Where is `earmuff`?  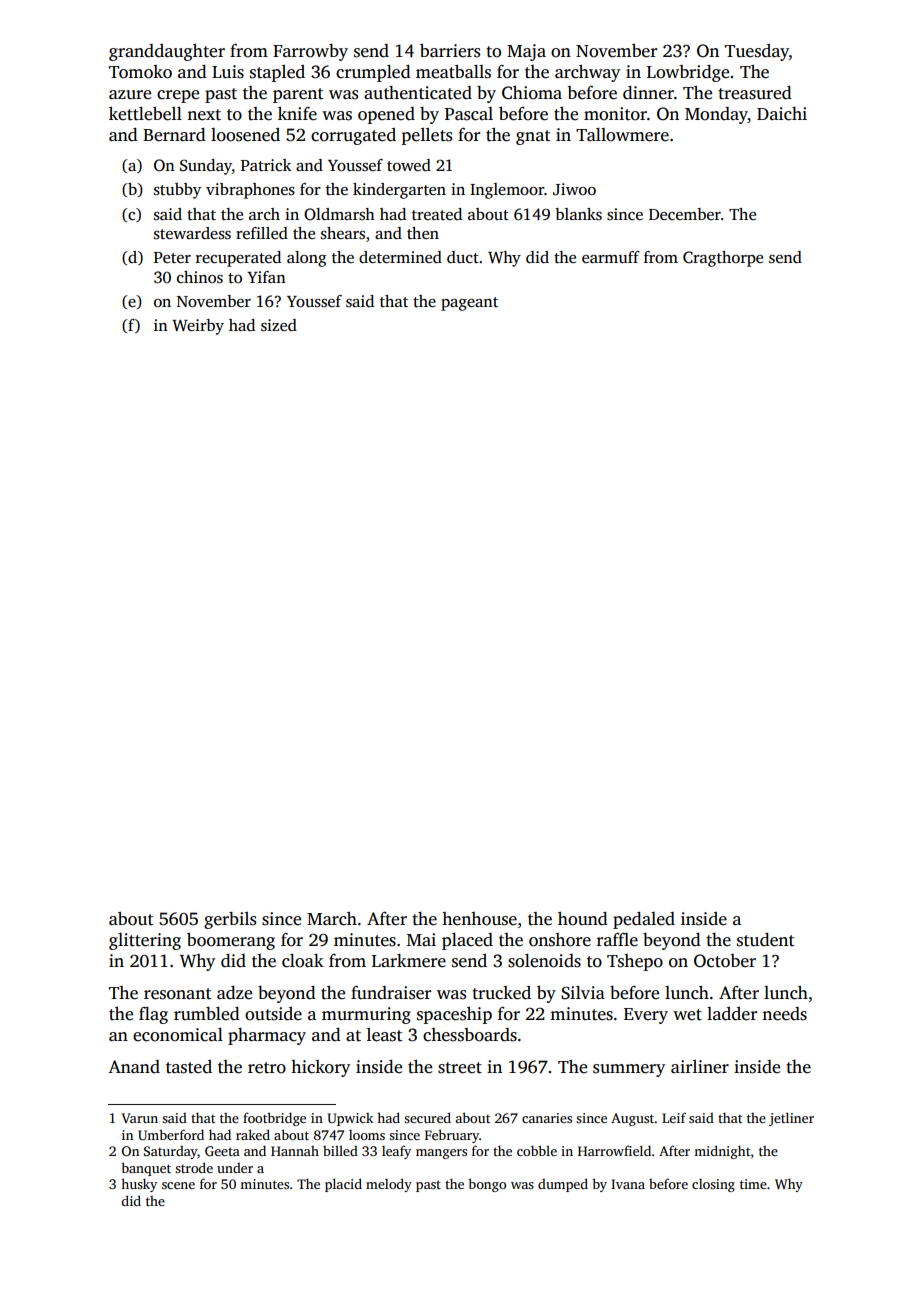 earmuff is located at coordinates (611, 257).
